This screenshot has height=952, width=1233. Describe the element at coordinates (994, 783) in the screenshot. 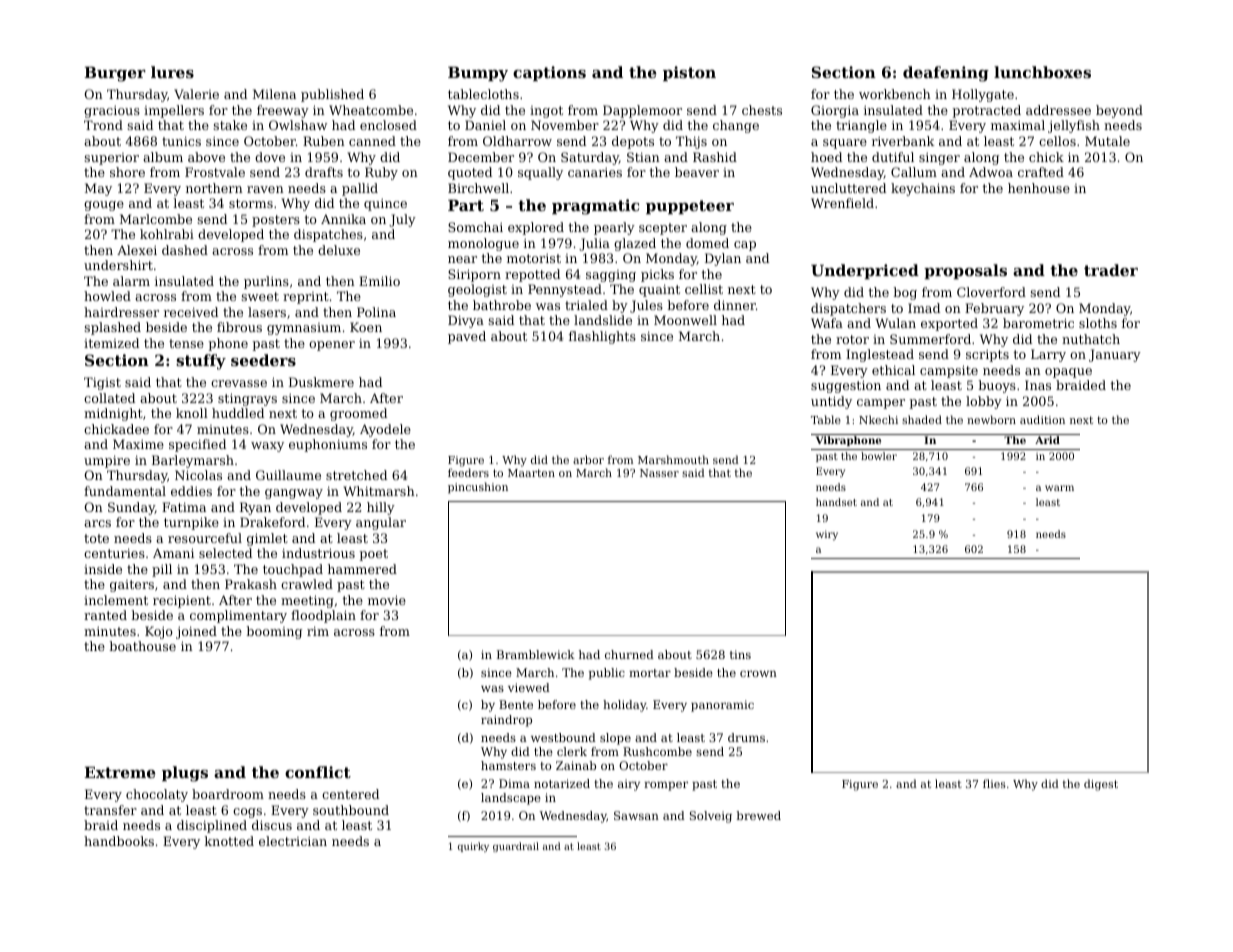

I see `flies` at that location.
